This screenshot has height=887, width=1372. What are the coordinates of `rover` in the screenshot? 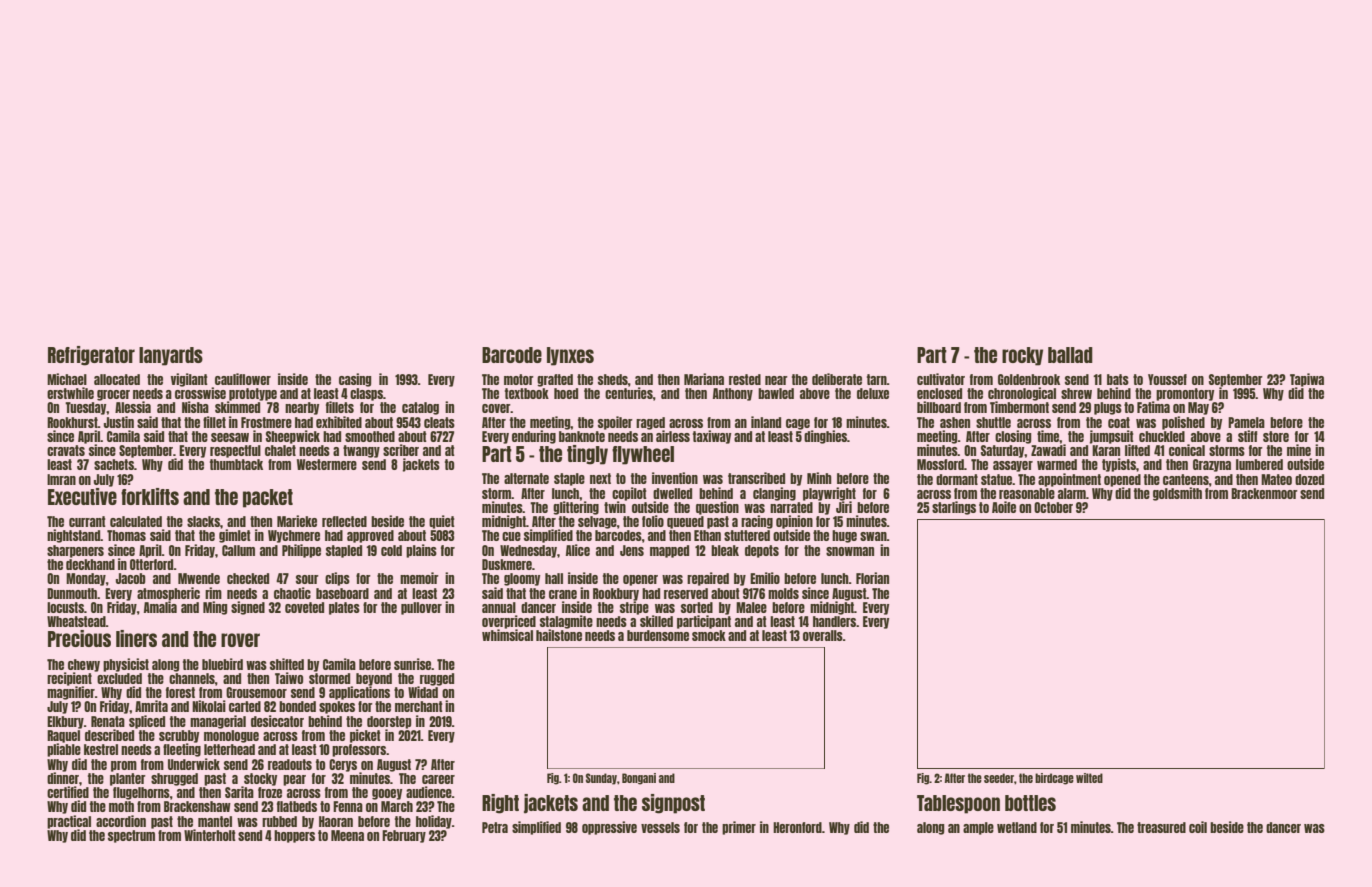 It's located at (240, 640).
